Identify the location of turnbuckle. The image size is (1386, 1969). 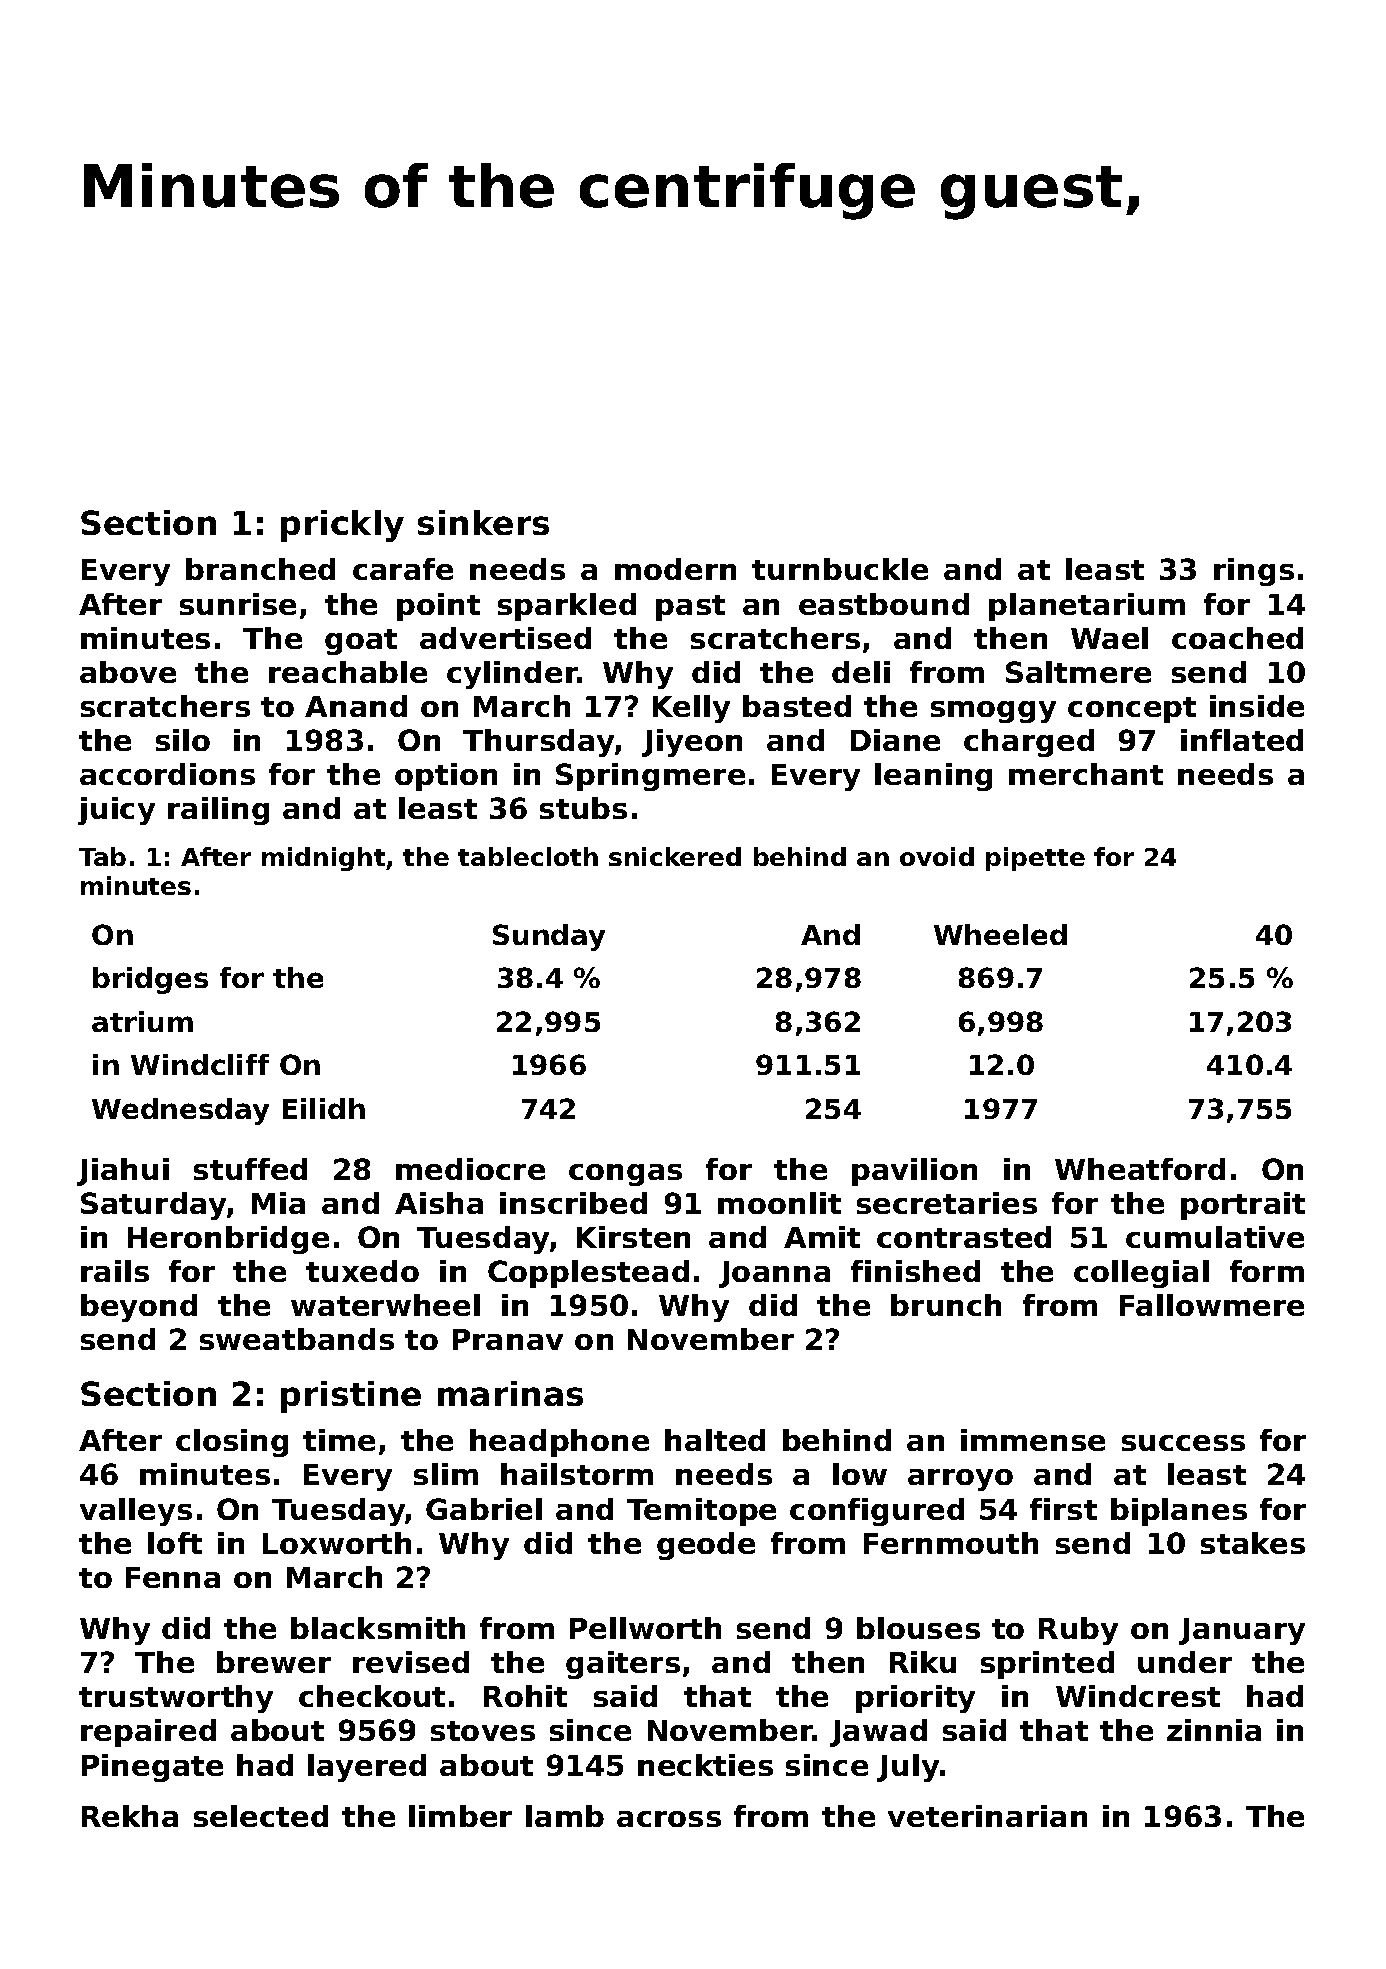
(840, 569).
